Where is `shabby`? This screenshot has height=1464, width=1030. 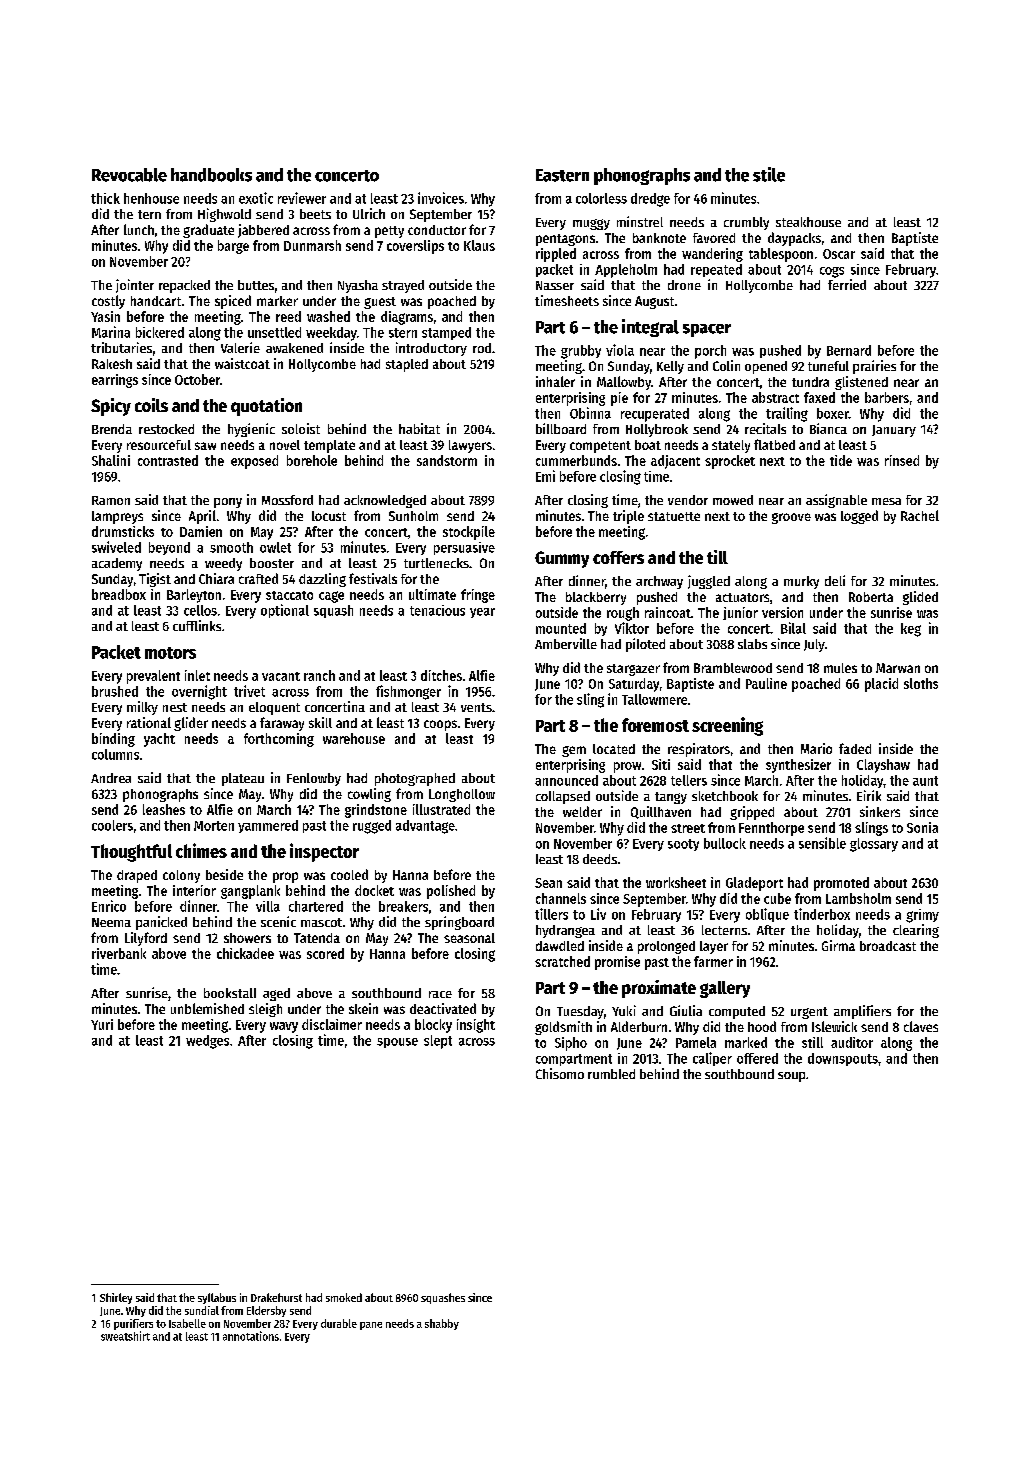
shabby is located at coordinates (442, 1324).
